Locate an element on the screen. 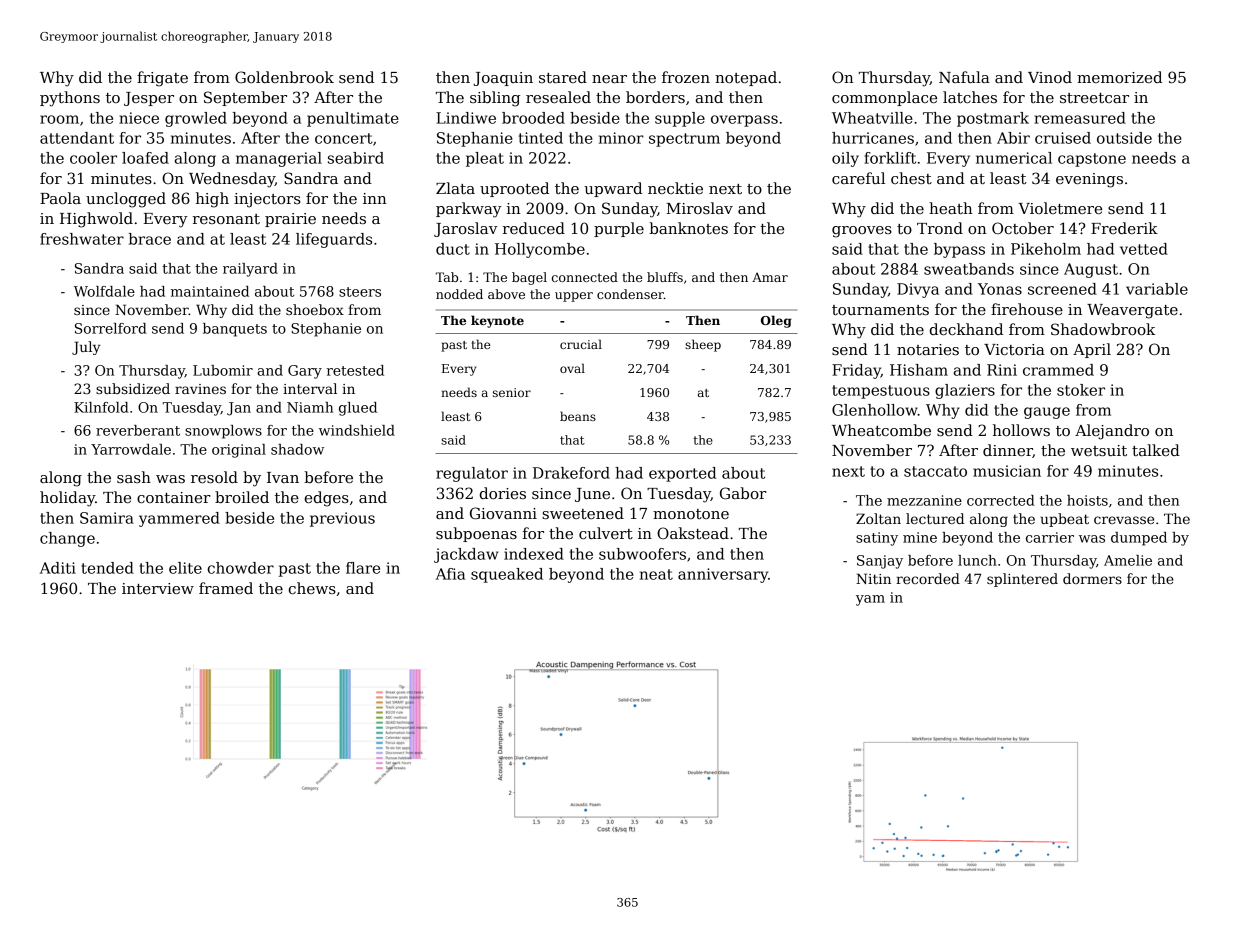 This screenshot has width=1233, height=952. Paola is located at coordinates (60, 198).
